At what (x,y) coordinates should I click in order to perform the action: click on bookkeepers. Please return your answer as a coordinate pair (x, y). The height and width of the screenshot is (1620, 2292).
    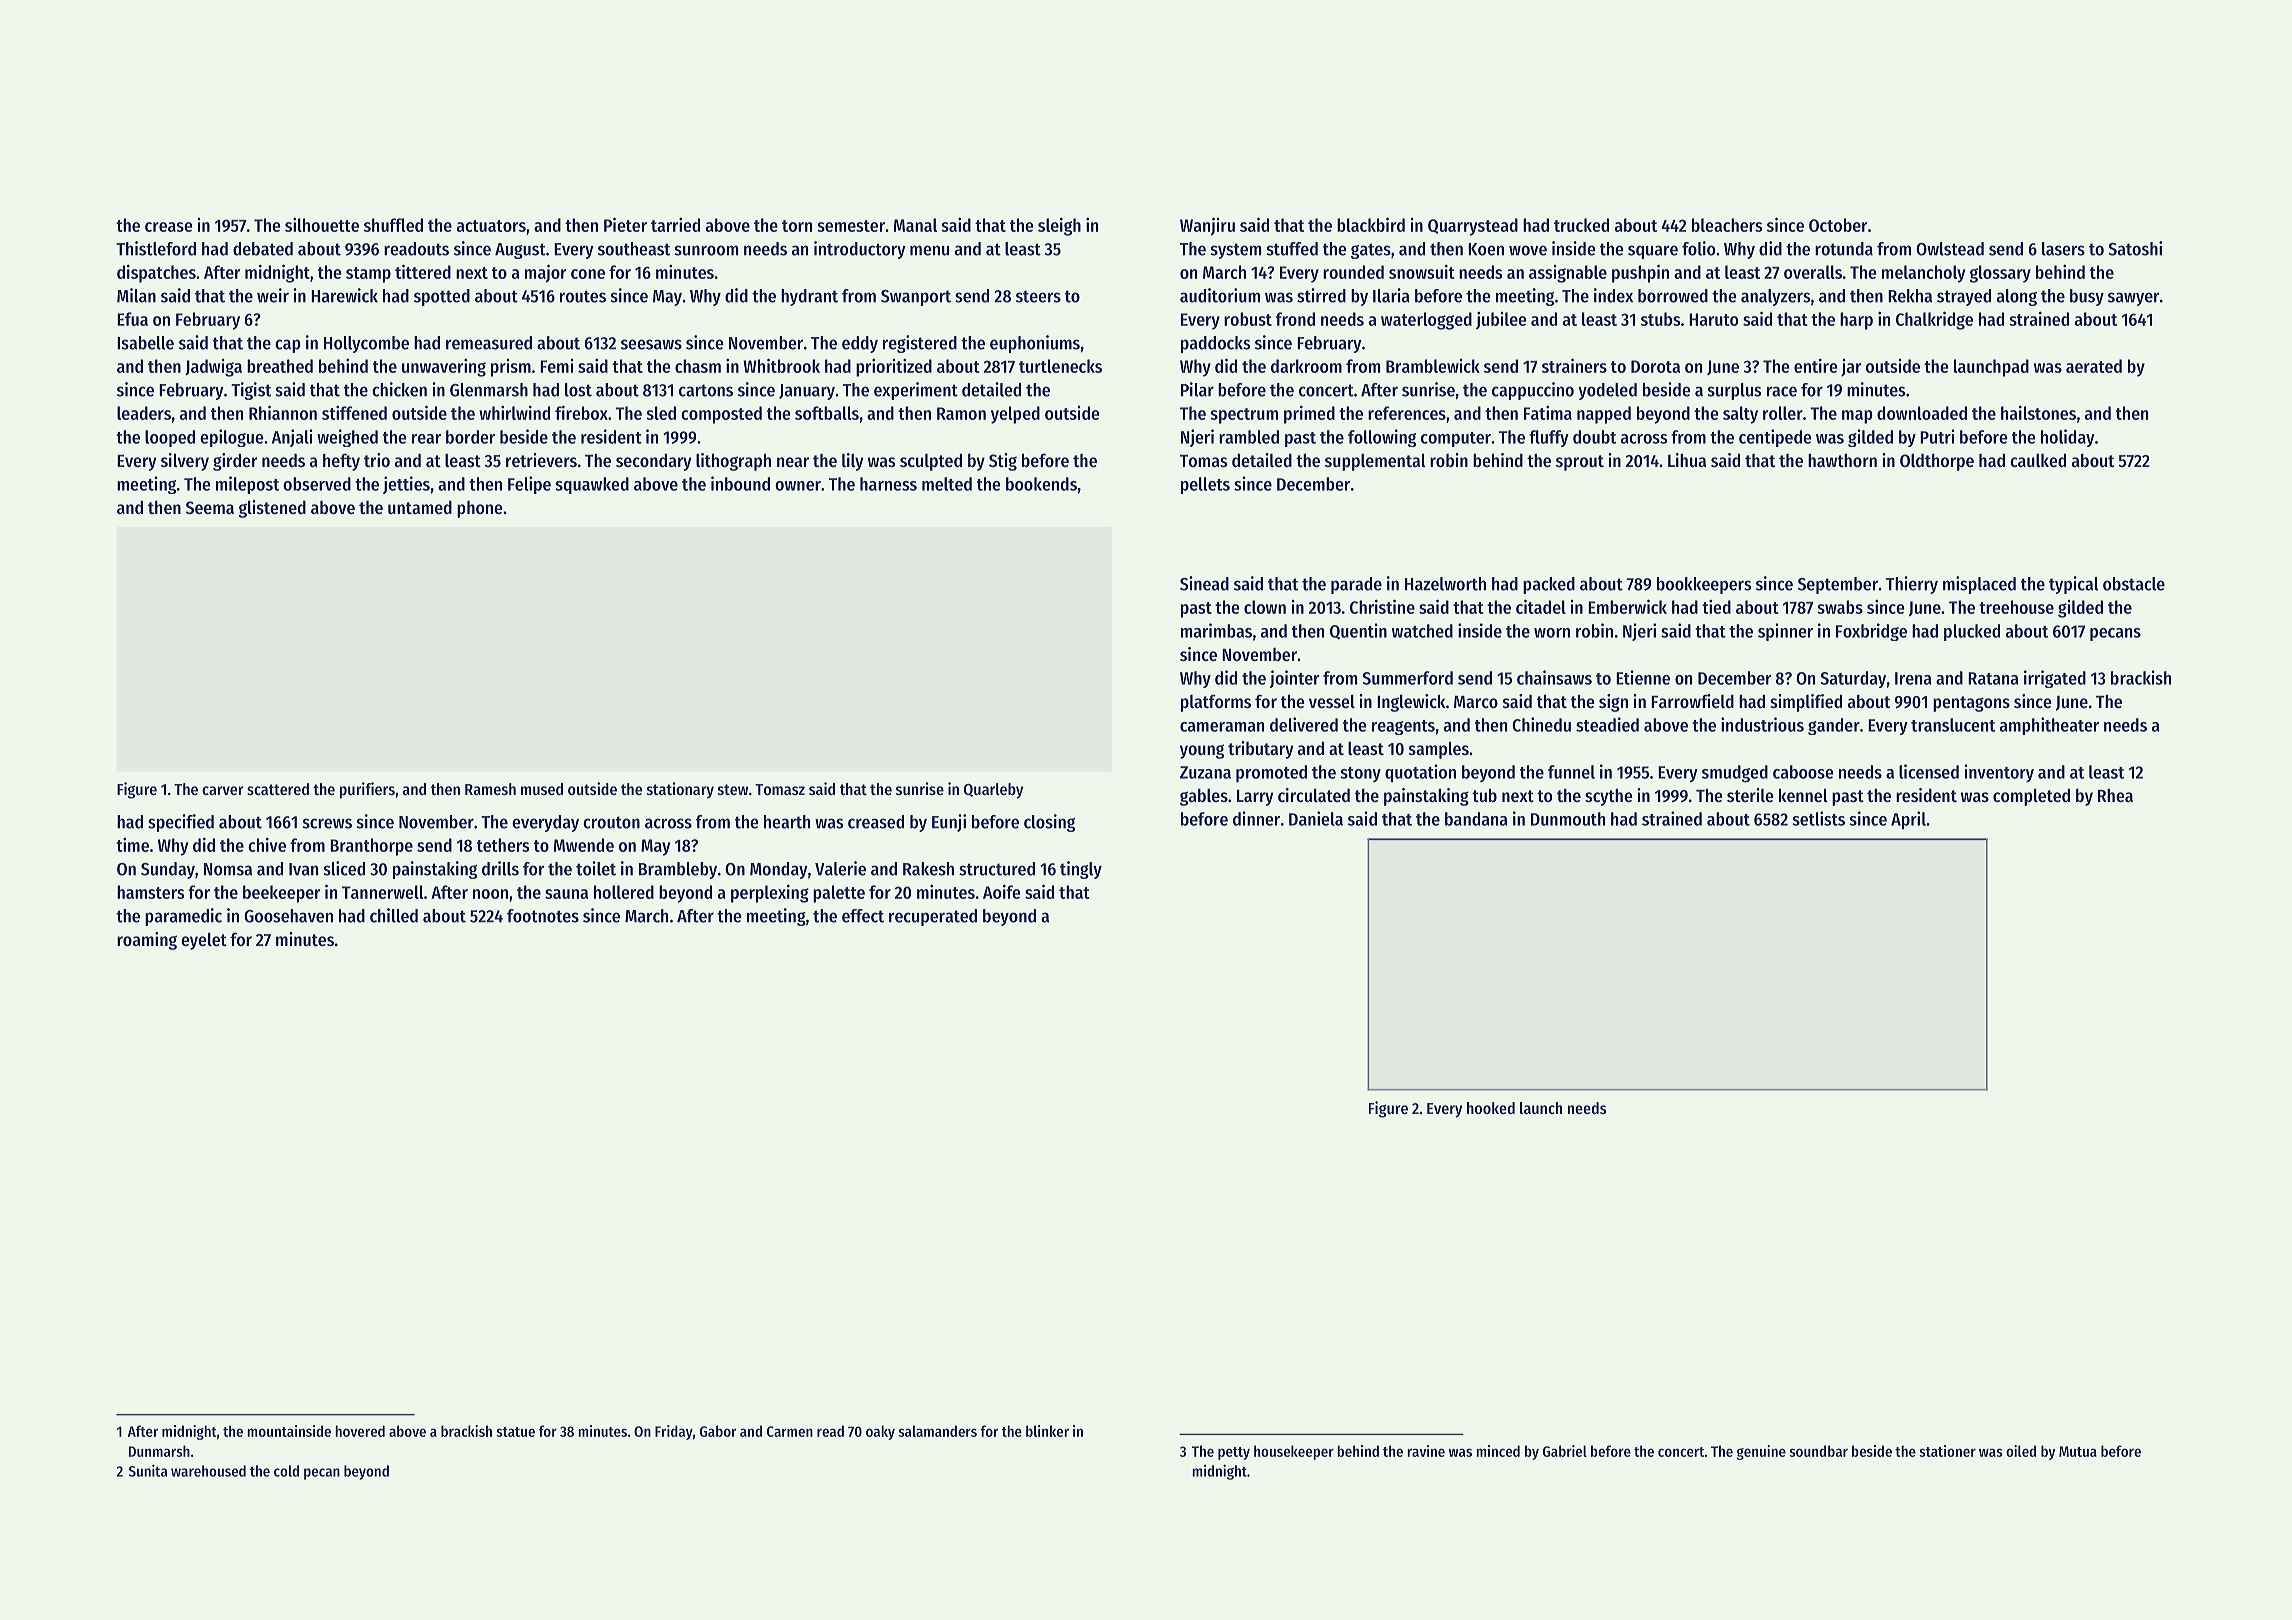
    Looking at the image, I should click on (1704, 585).
